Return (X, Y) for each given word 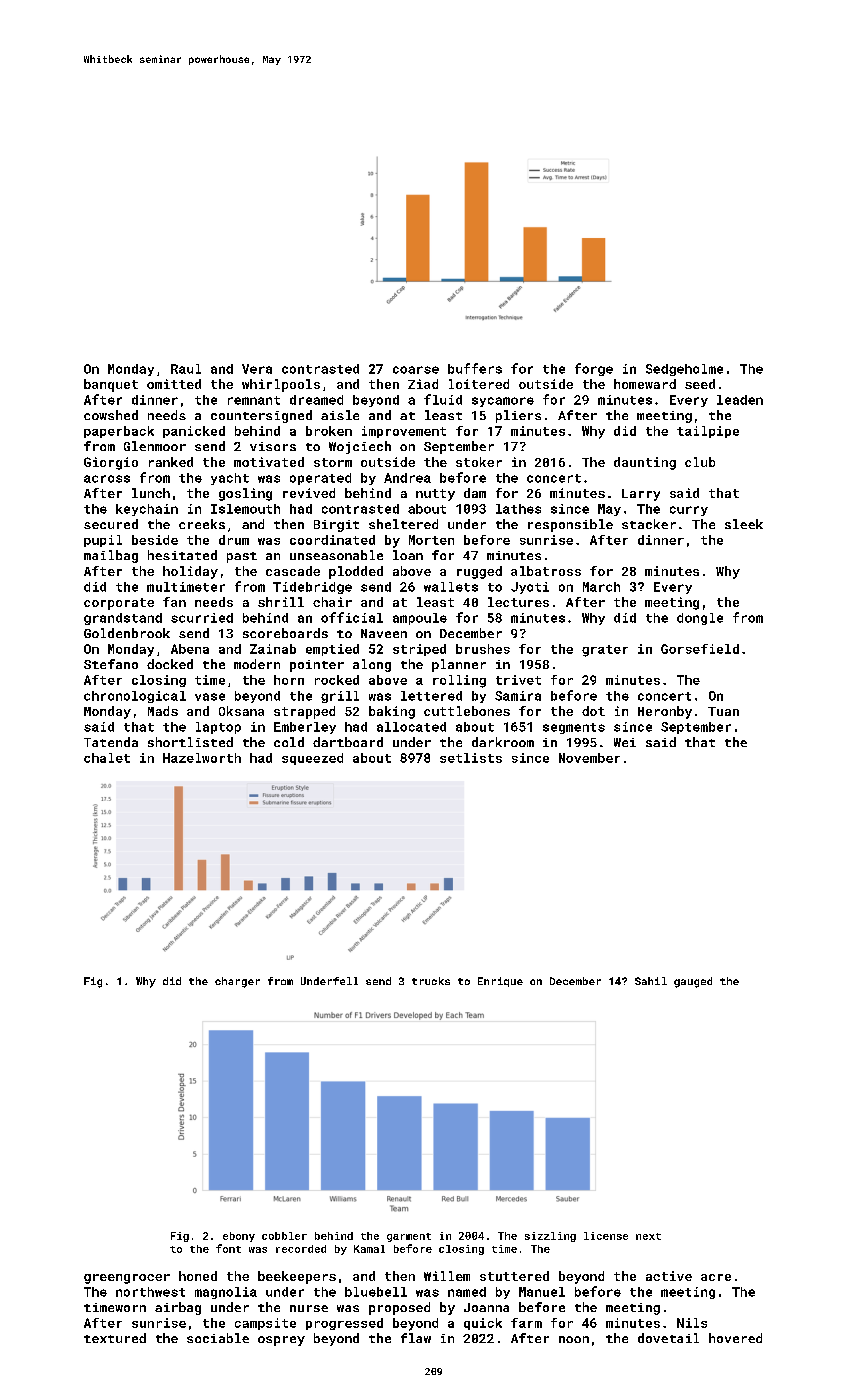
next (648, 1236)
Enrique (500, 982)
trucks (431, 981)
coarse (416, 370)
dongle (700, 619)
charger (237, 982)
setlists (471, 758)
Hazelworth (202, 758)
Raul (186, 369)
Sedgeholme (684, 370)
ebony (239, 1237)
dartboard (348, 742)
